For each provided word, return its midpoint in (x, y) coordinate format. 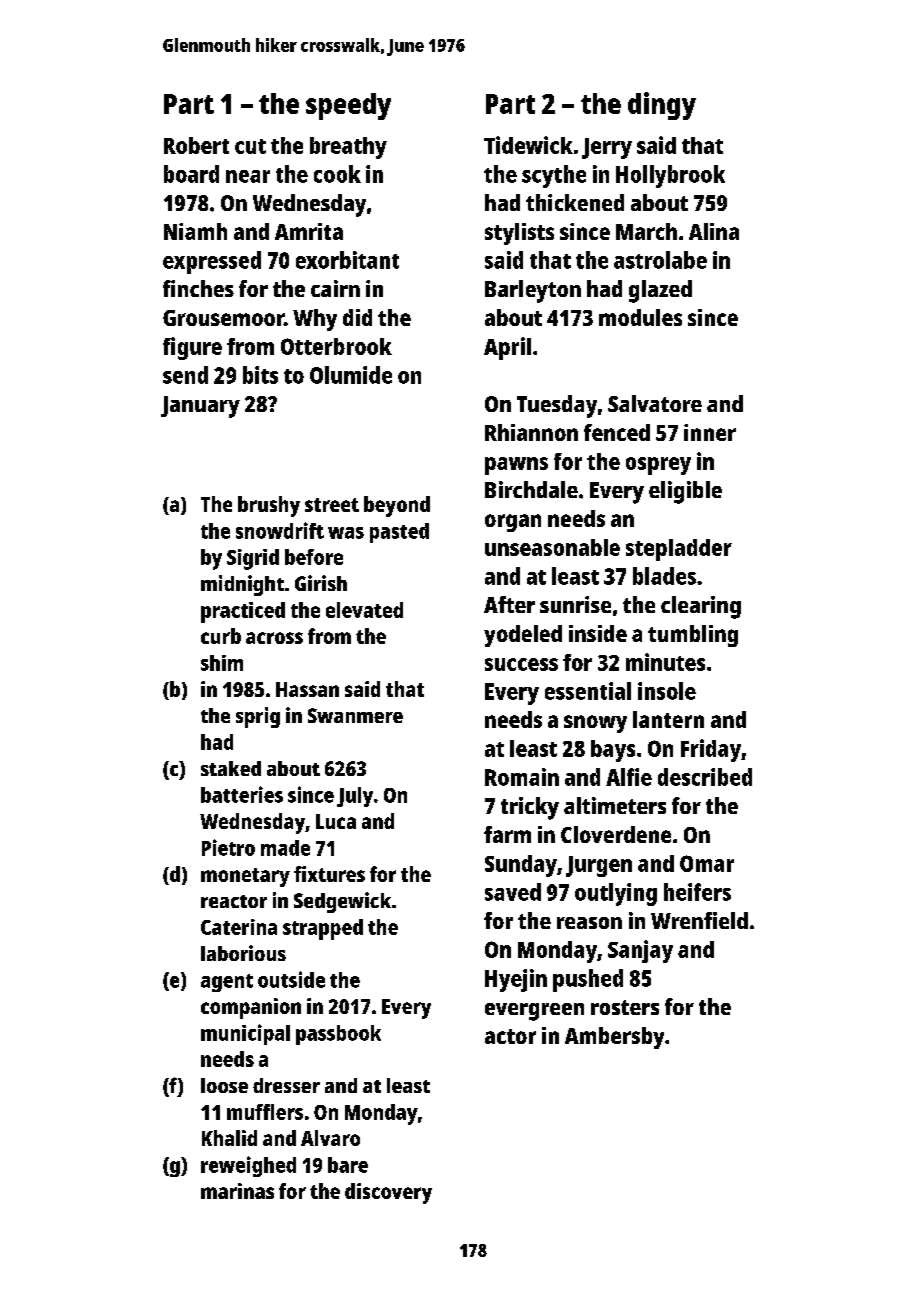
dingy (662, 106)
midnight (242, 585)
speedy (348, 106)
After (509, 604)
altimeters (615, 805)
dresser (286, 1085)
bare (348, 1165)
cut (250, 146)
